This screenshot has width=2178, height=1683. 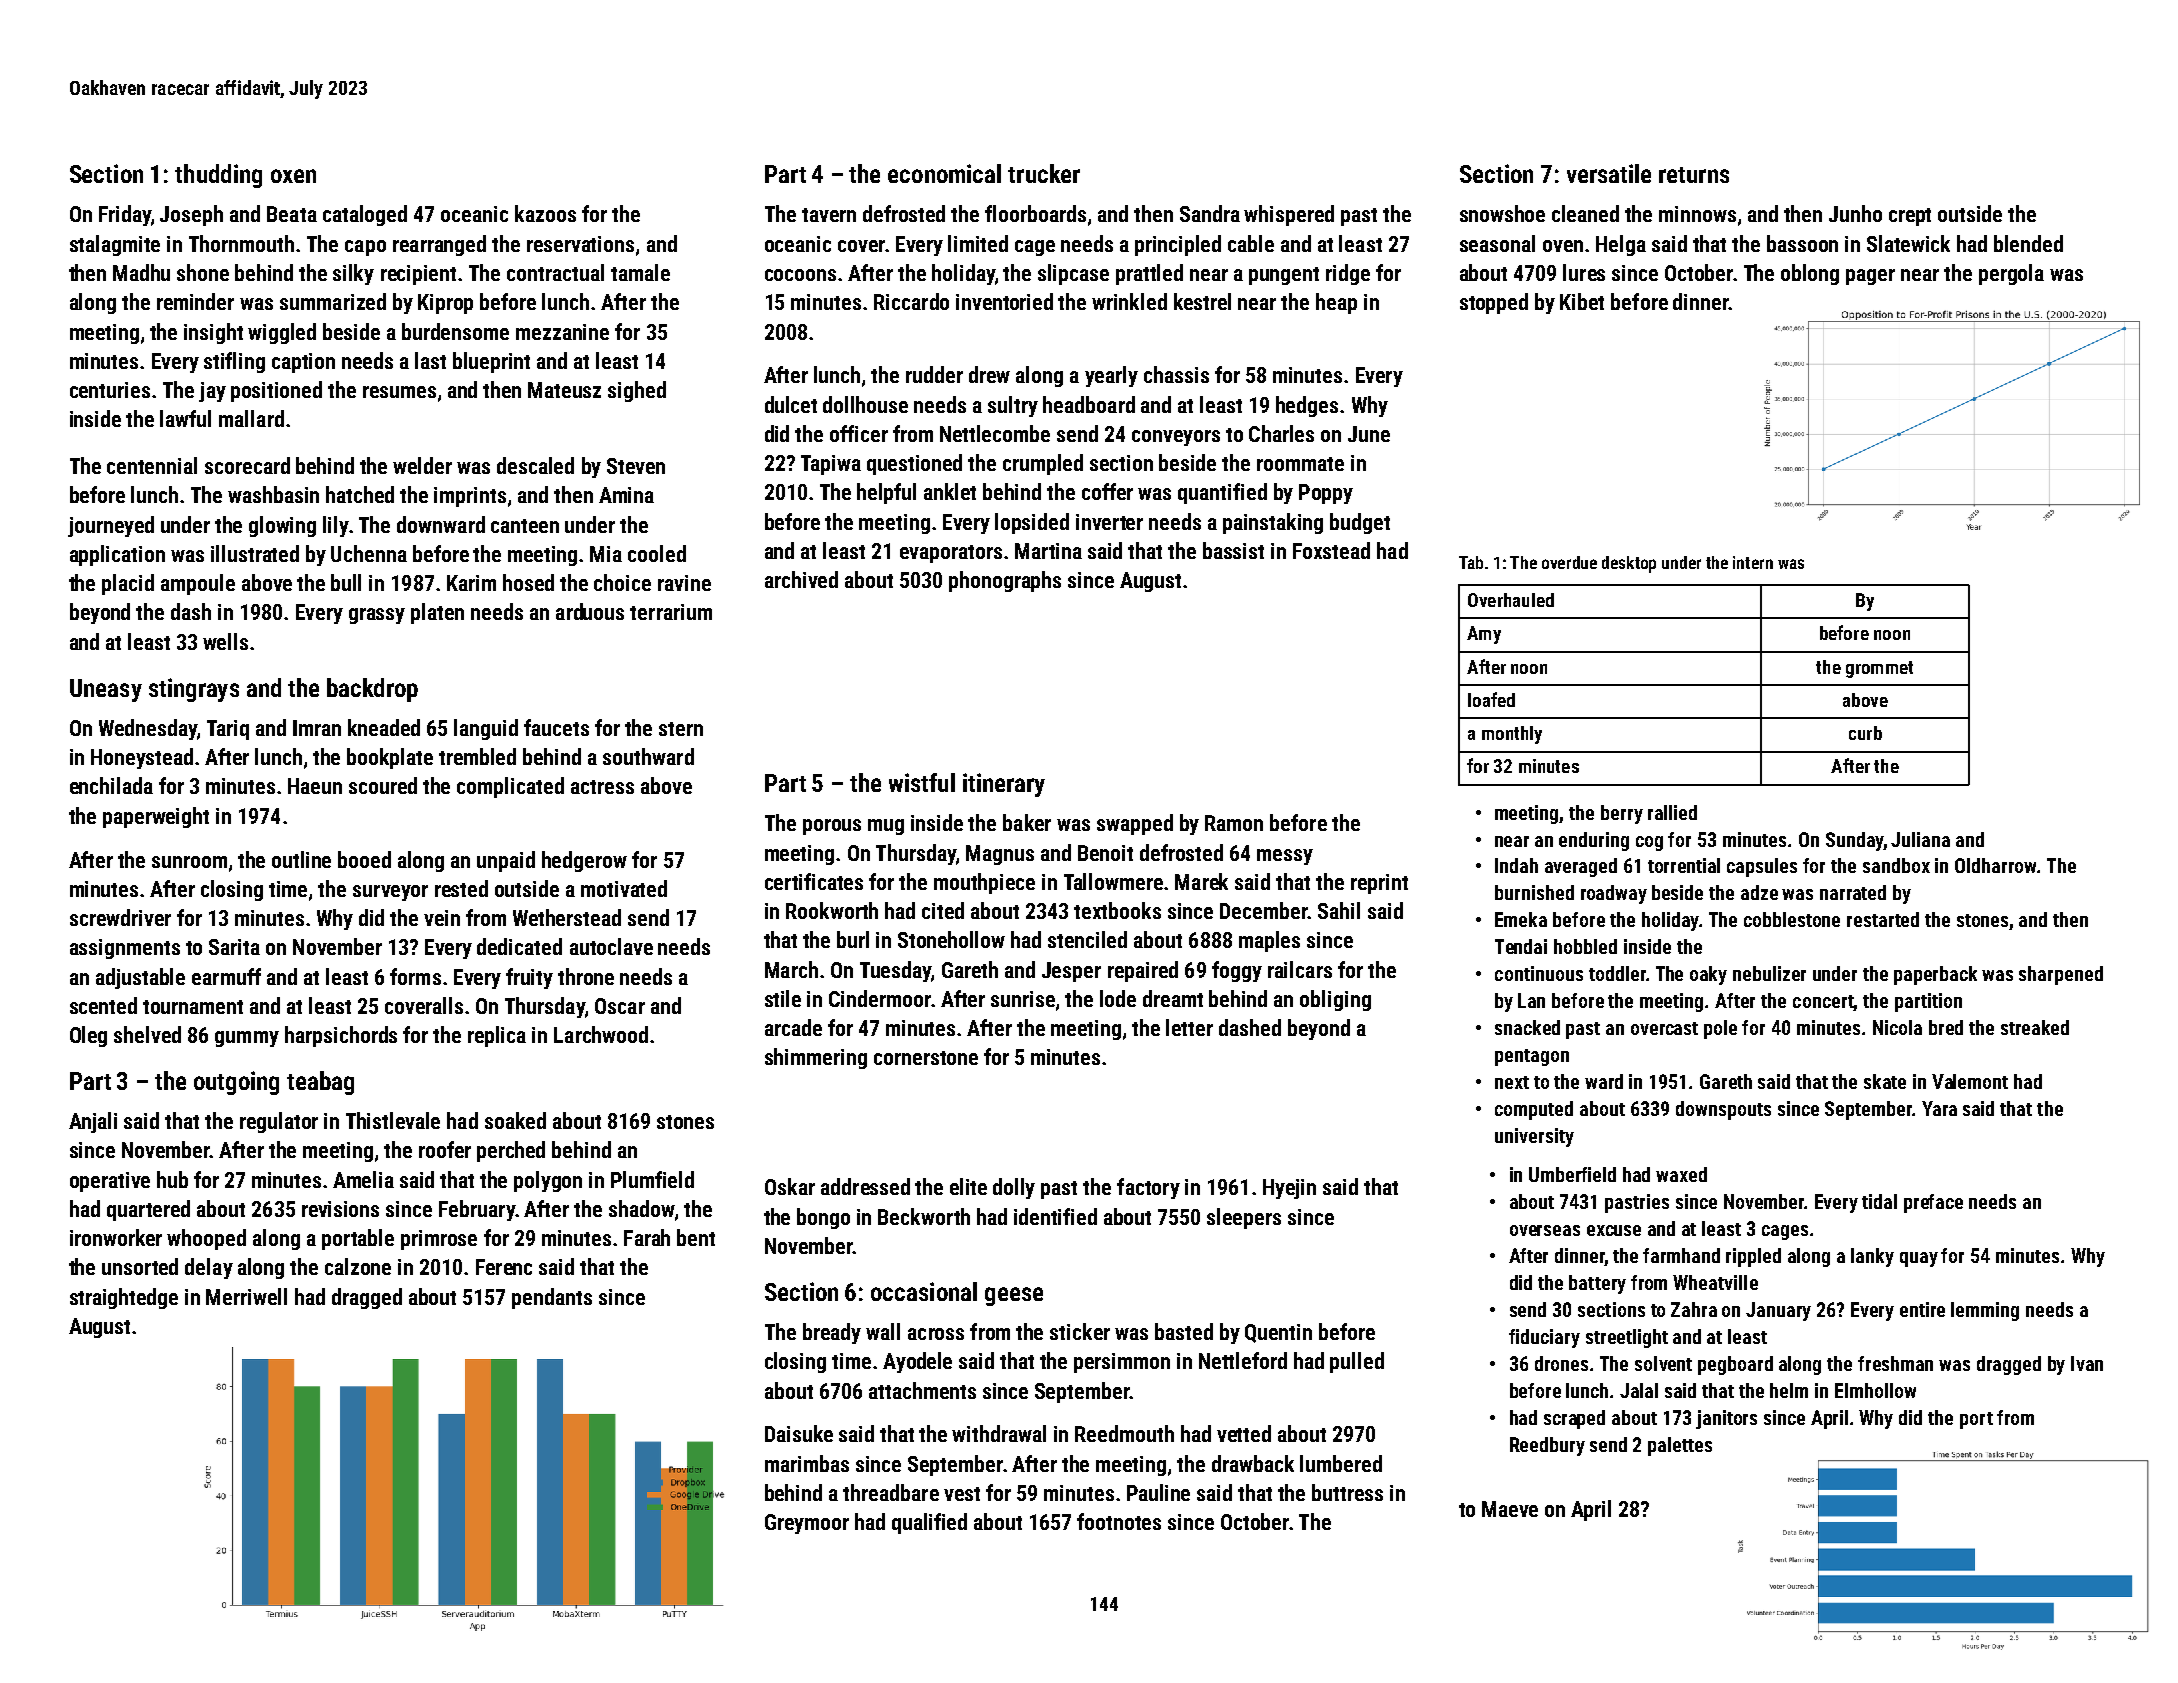 What do you see at coordinates (156, 817) in the screenshot?
I see `paperweight` at bounding box center [156, 817].
